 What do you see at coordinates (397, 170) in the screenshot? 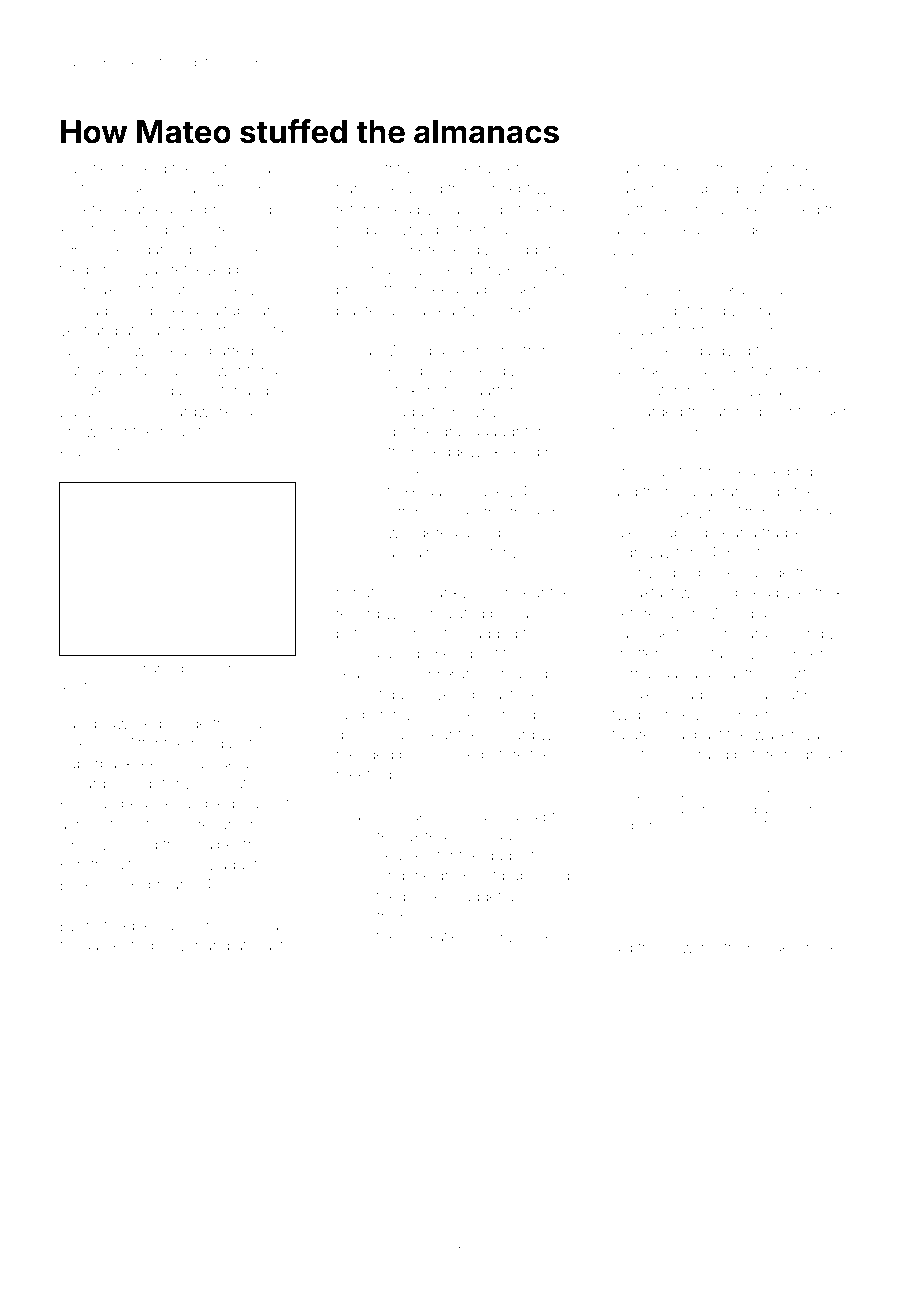
I see `centrifuges` at bounding box center [397, 170].
